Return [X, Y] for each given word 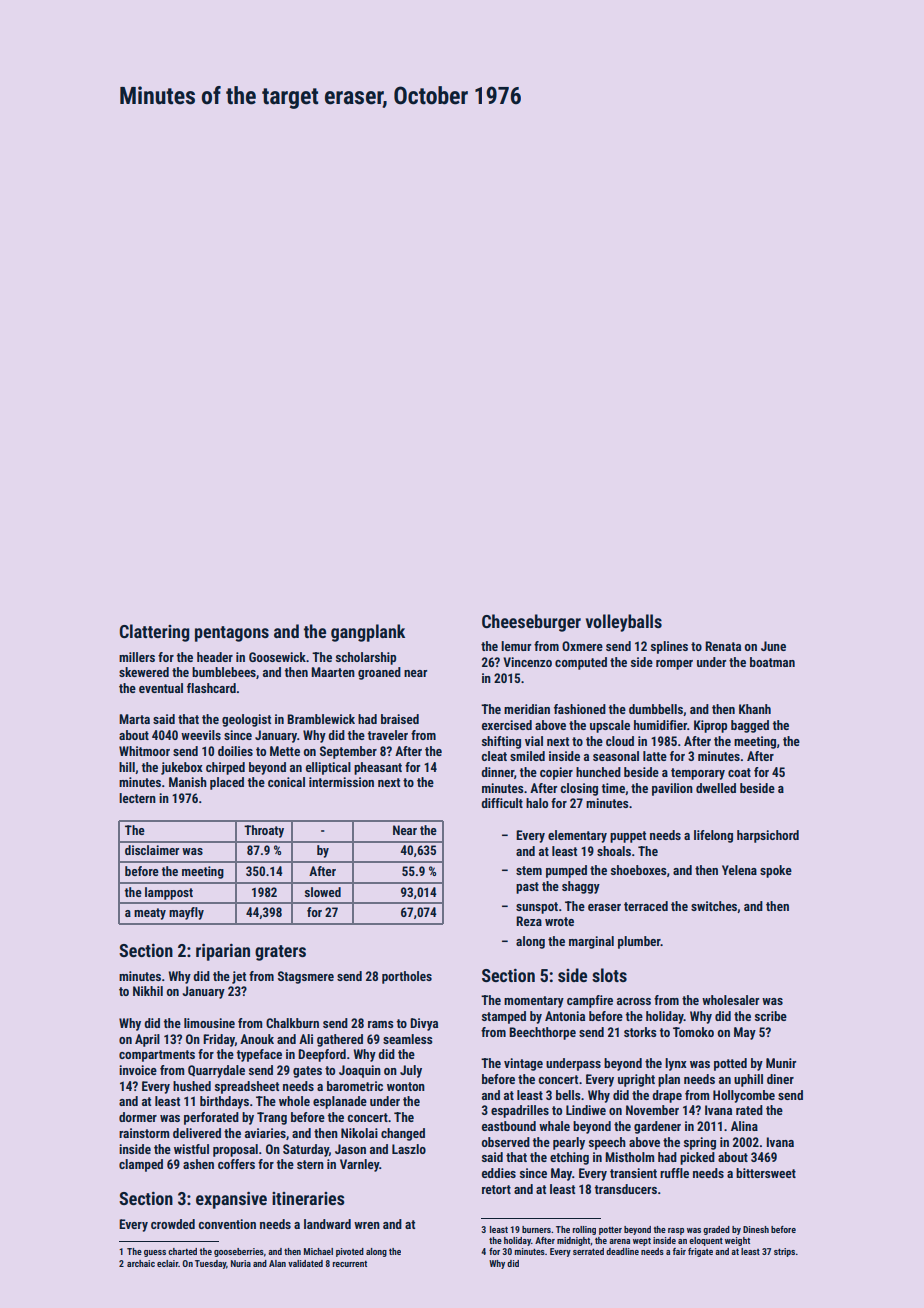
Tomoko [693, 1032]
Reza [529, 921]
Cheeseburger [531, 623]
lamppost [169, 893]
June [773, 646]
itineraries [308, 1198]
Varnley [359, 1165]
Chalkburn [292, 1023]
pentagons [232, 634]
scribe [771, 1016]
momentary [534, 1002]
